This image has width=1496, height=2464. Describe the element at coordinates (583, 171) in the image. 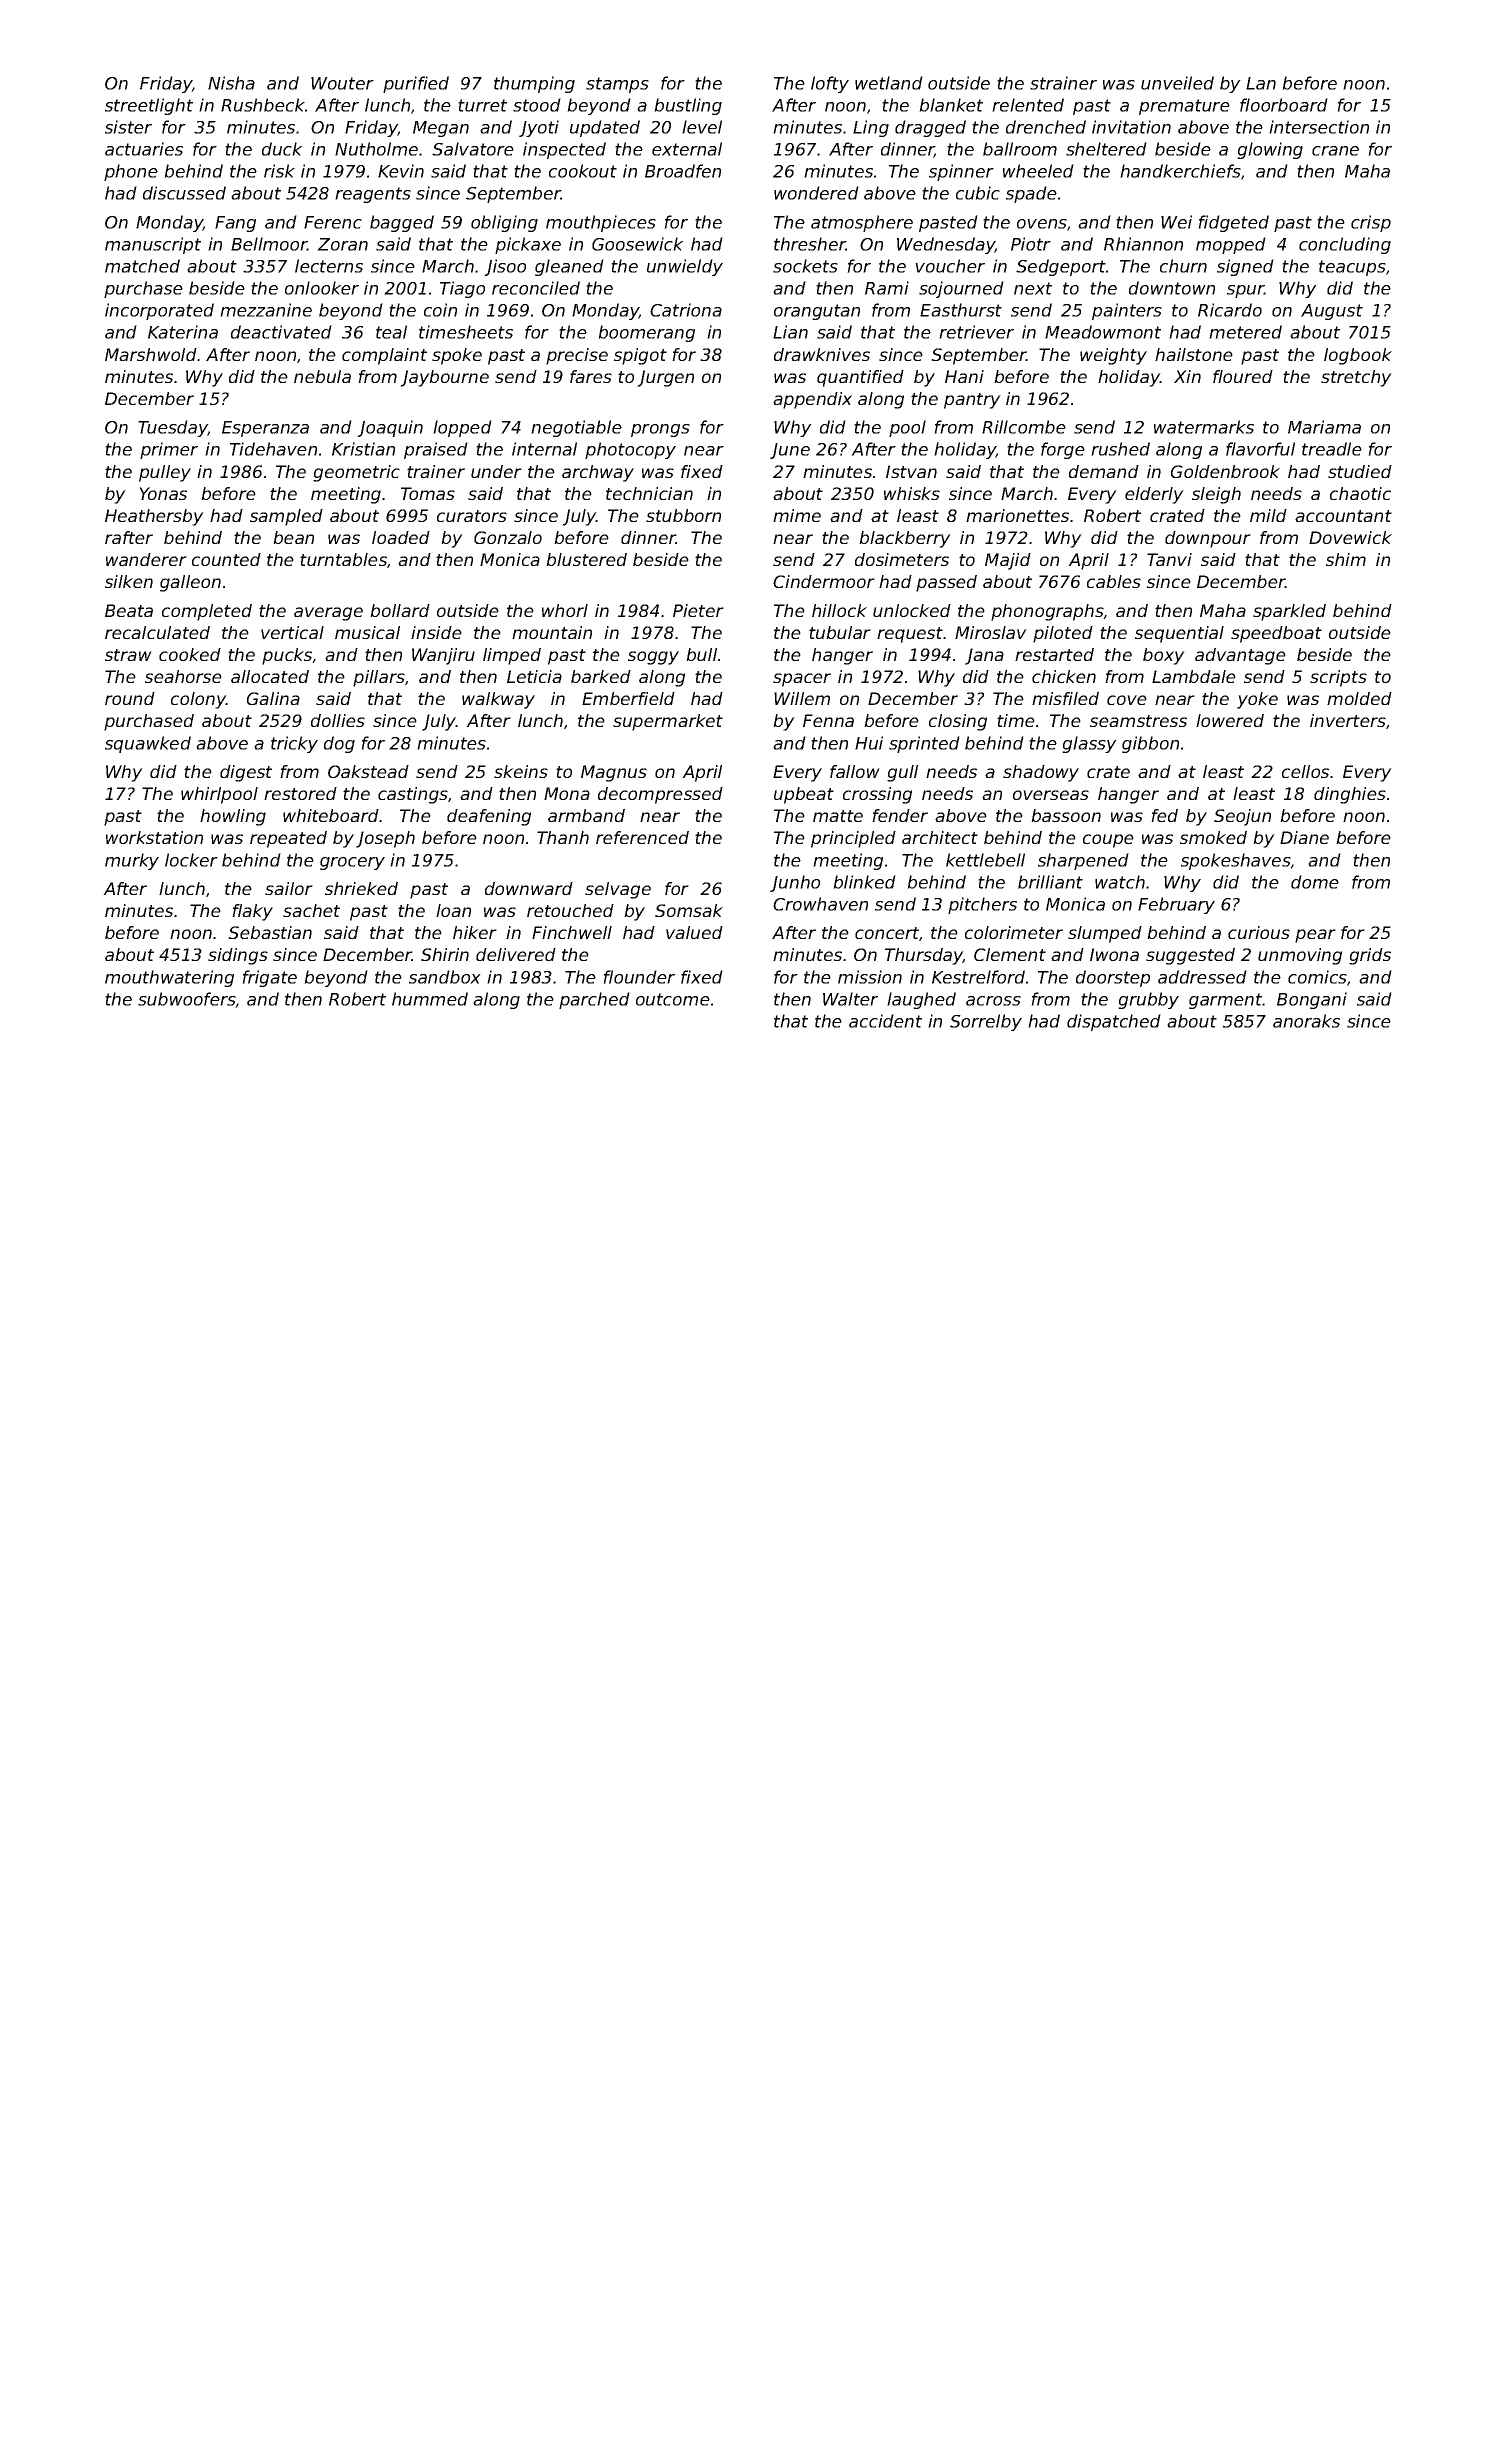

I see `cookout` at that location.
